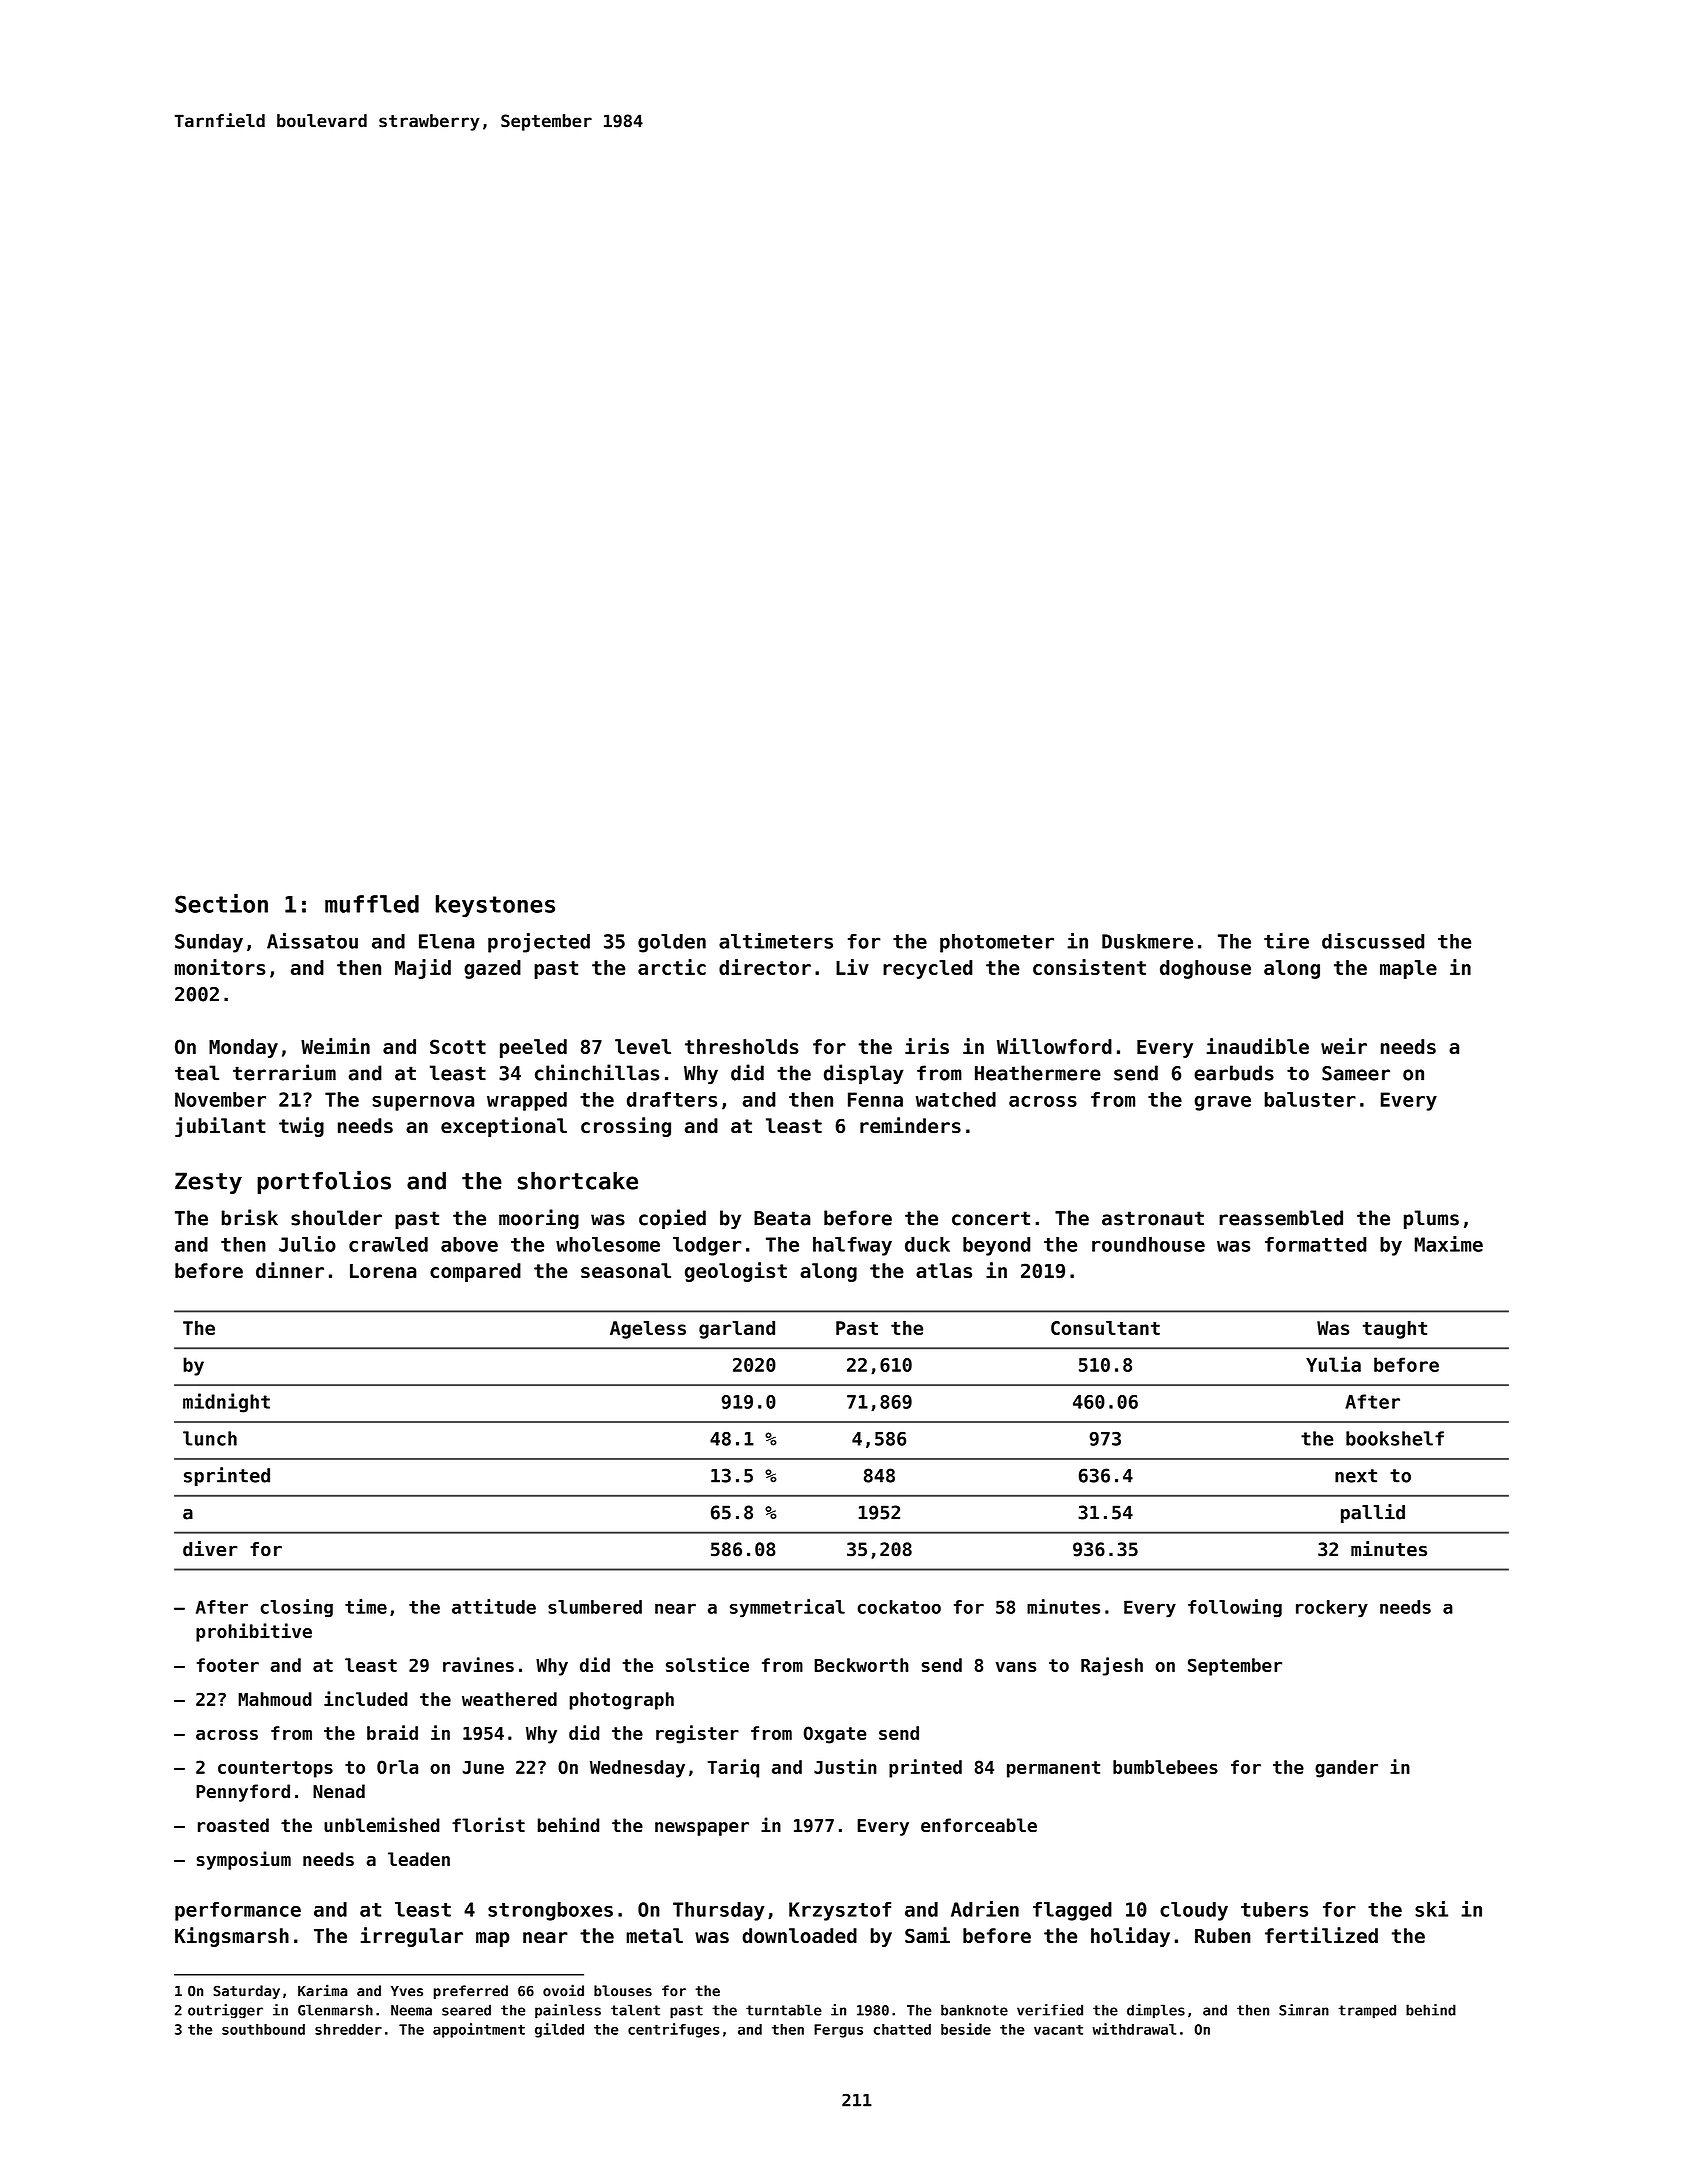  I want to click on roundhouse, so click(1148, 1244).
